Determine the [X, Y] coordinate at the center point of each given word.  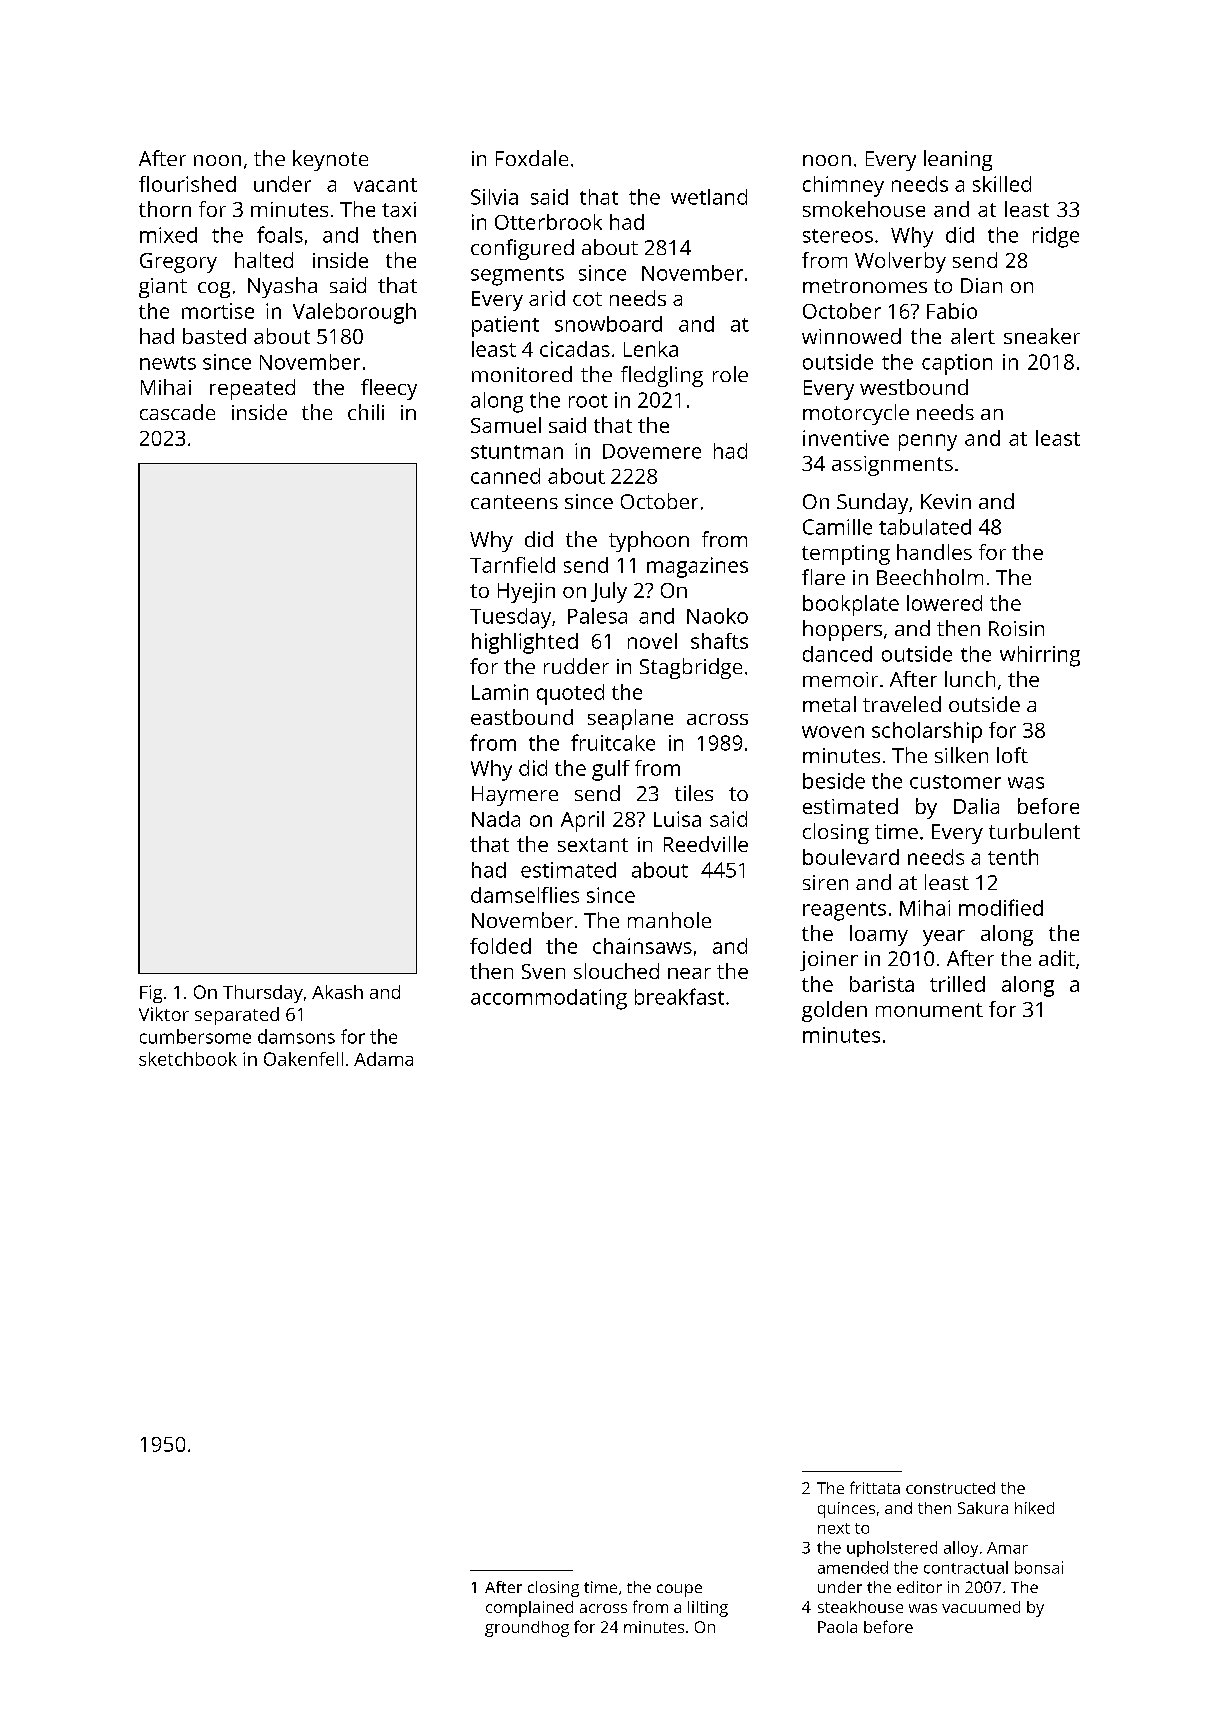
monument [929, 1010]
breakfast [679, 996]
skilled [1002, 184]
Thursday [263, 994]
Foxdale [532, 158]
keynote [330, 160]
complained [529, 1609]
